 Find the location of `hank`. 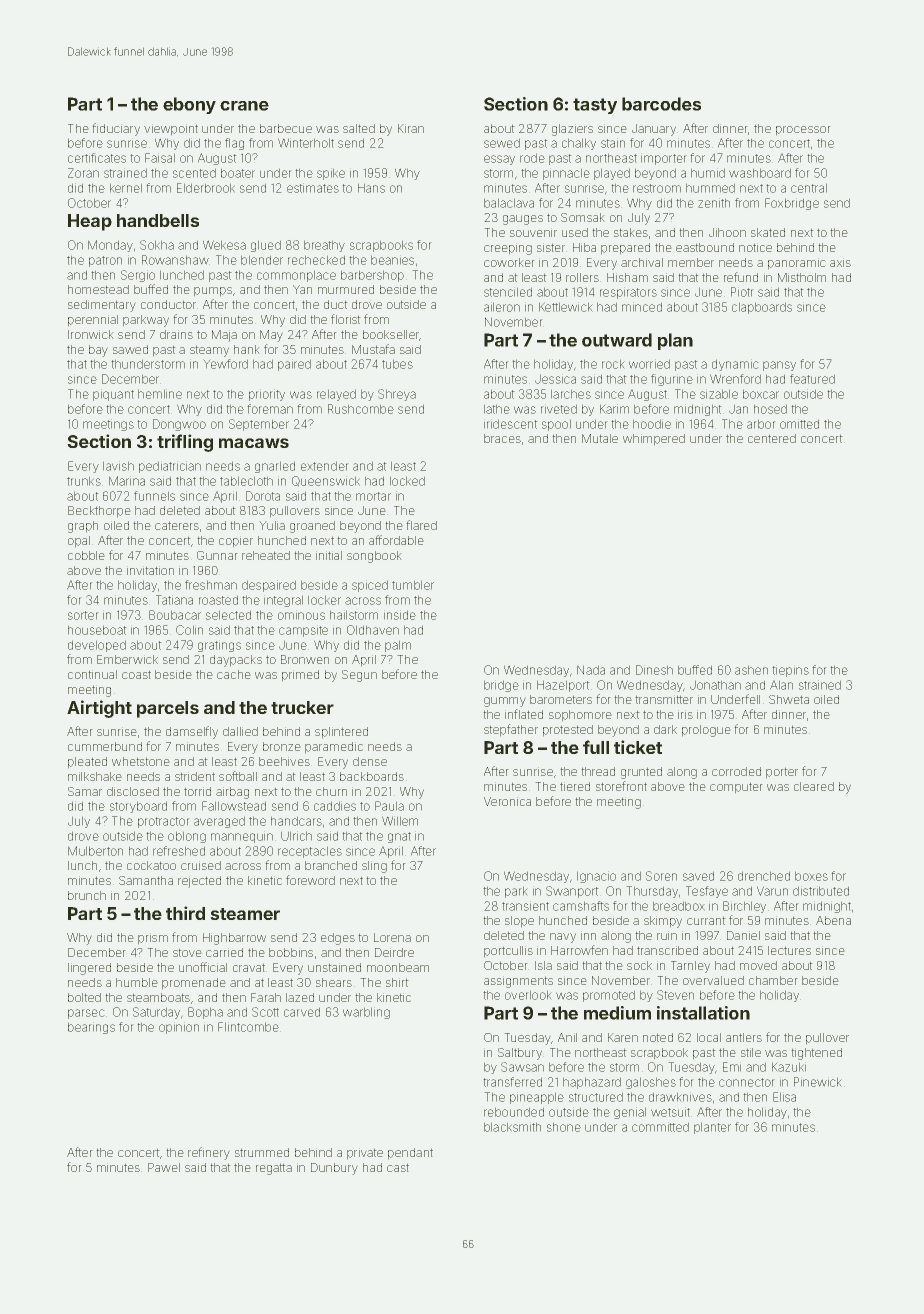

hank is located at coordinates (247, 349).
